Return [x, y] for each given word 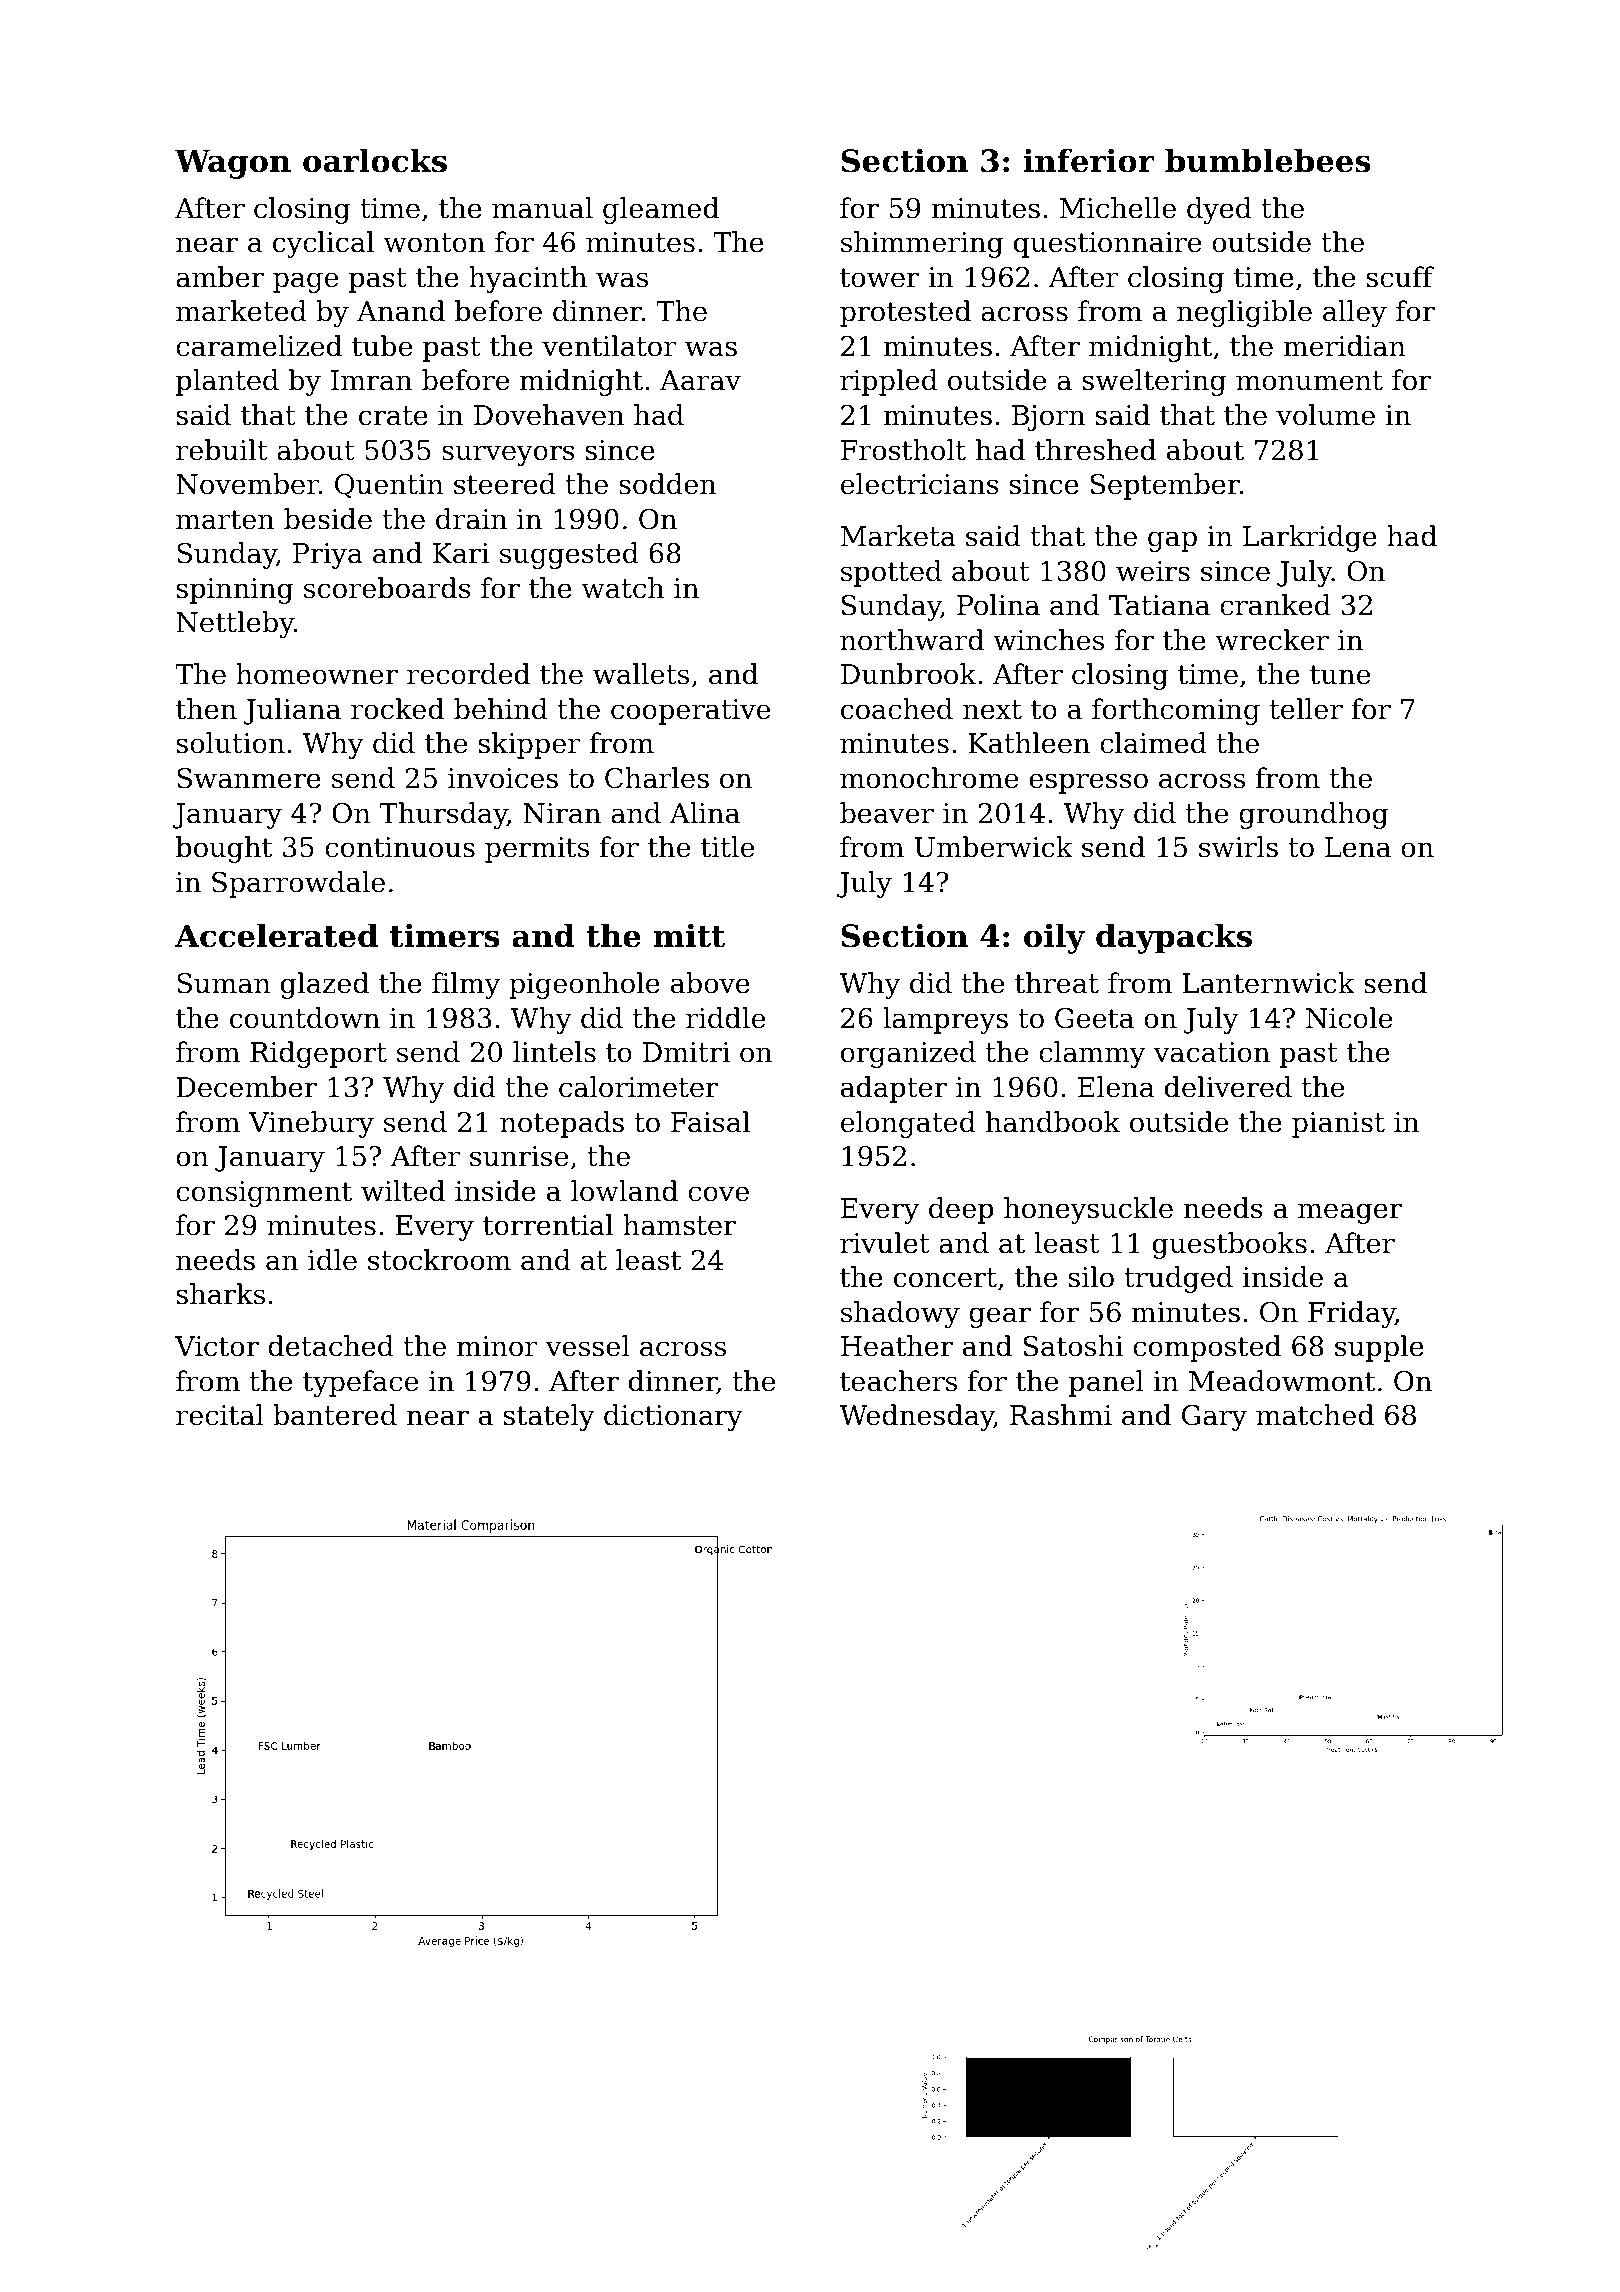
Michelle [1118, 208]
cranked [1275, 605]
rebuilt [222, 450]
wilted [403, 1191]
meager [1350, 1213]
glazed [325, 985]
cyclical [323, 244]
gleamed [661, 210]
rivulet [885, 1243]
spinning [235, 591]
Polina [998, 605]
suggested [569, 555]
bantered [335, 1415]
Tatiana [1159, 605]
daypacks [1174, 938]
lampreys [945, 1020]
